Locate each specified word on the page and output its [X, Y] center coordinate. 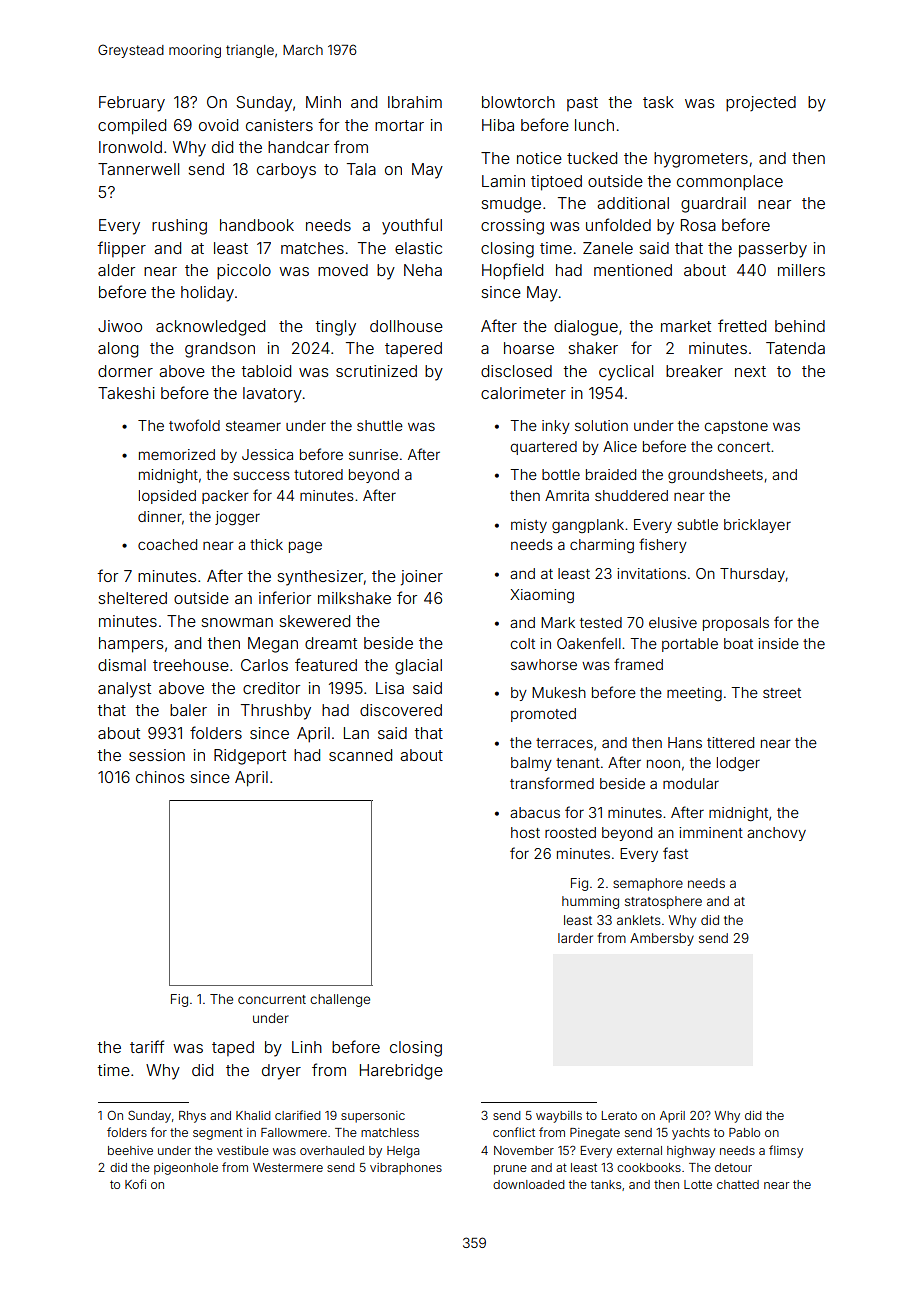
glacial [418, 667]
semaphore [648, 884]
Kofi [135, 1184]
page [305, 547]
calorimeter [523, 393]
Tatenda [795, 348]
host [525, 832]
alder [116, 270]
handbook [257, 225]
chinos [160, 777]
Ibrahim [415, 102]
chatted [738, 1184]
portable [690, 645]
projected [761, 104]
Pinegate [595, 1134]
